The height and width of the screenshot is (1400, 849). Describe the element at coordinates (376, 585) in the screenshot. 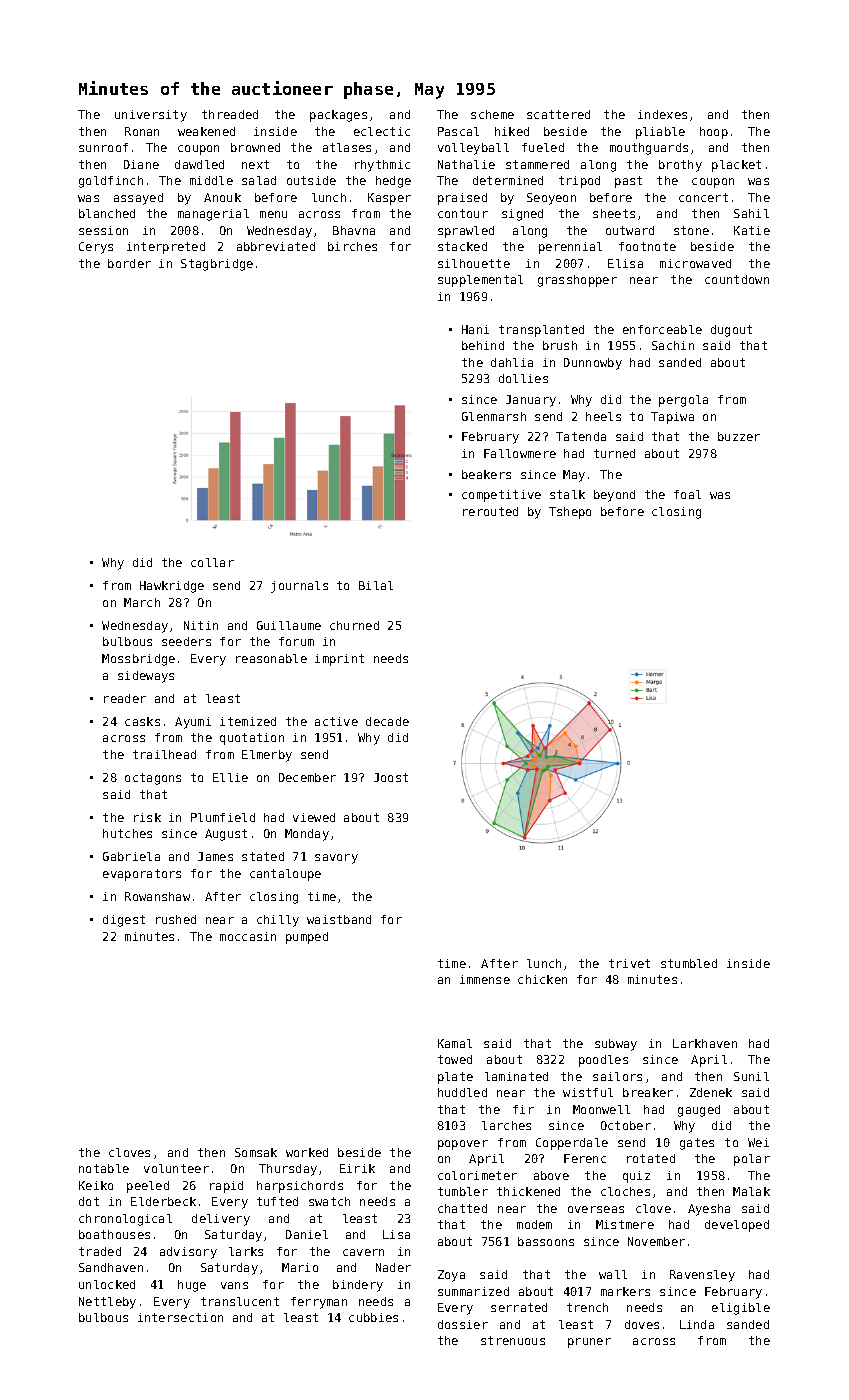

I see `Bilal` at that location.
